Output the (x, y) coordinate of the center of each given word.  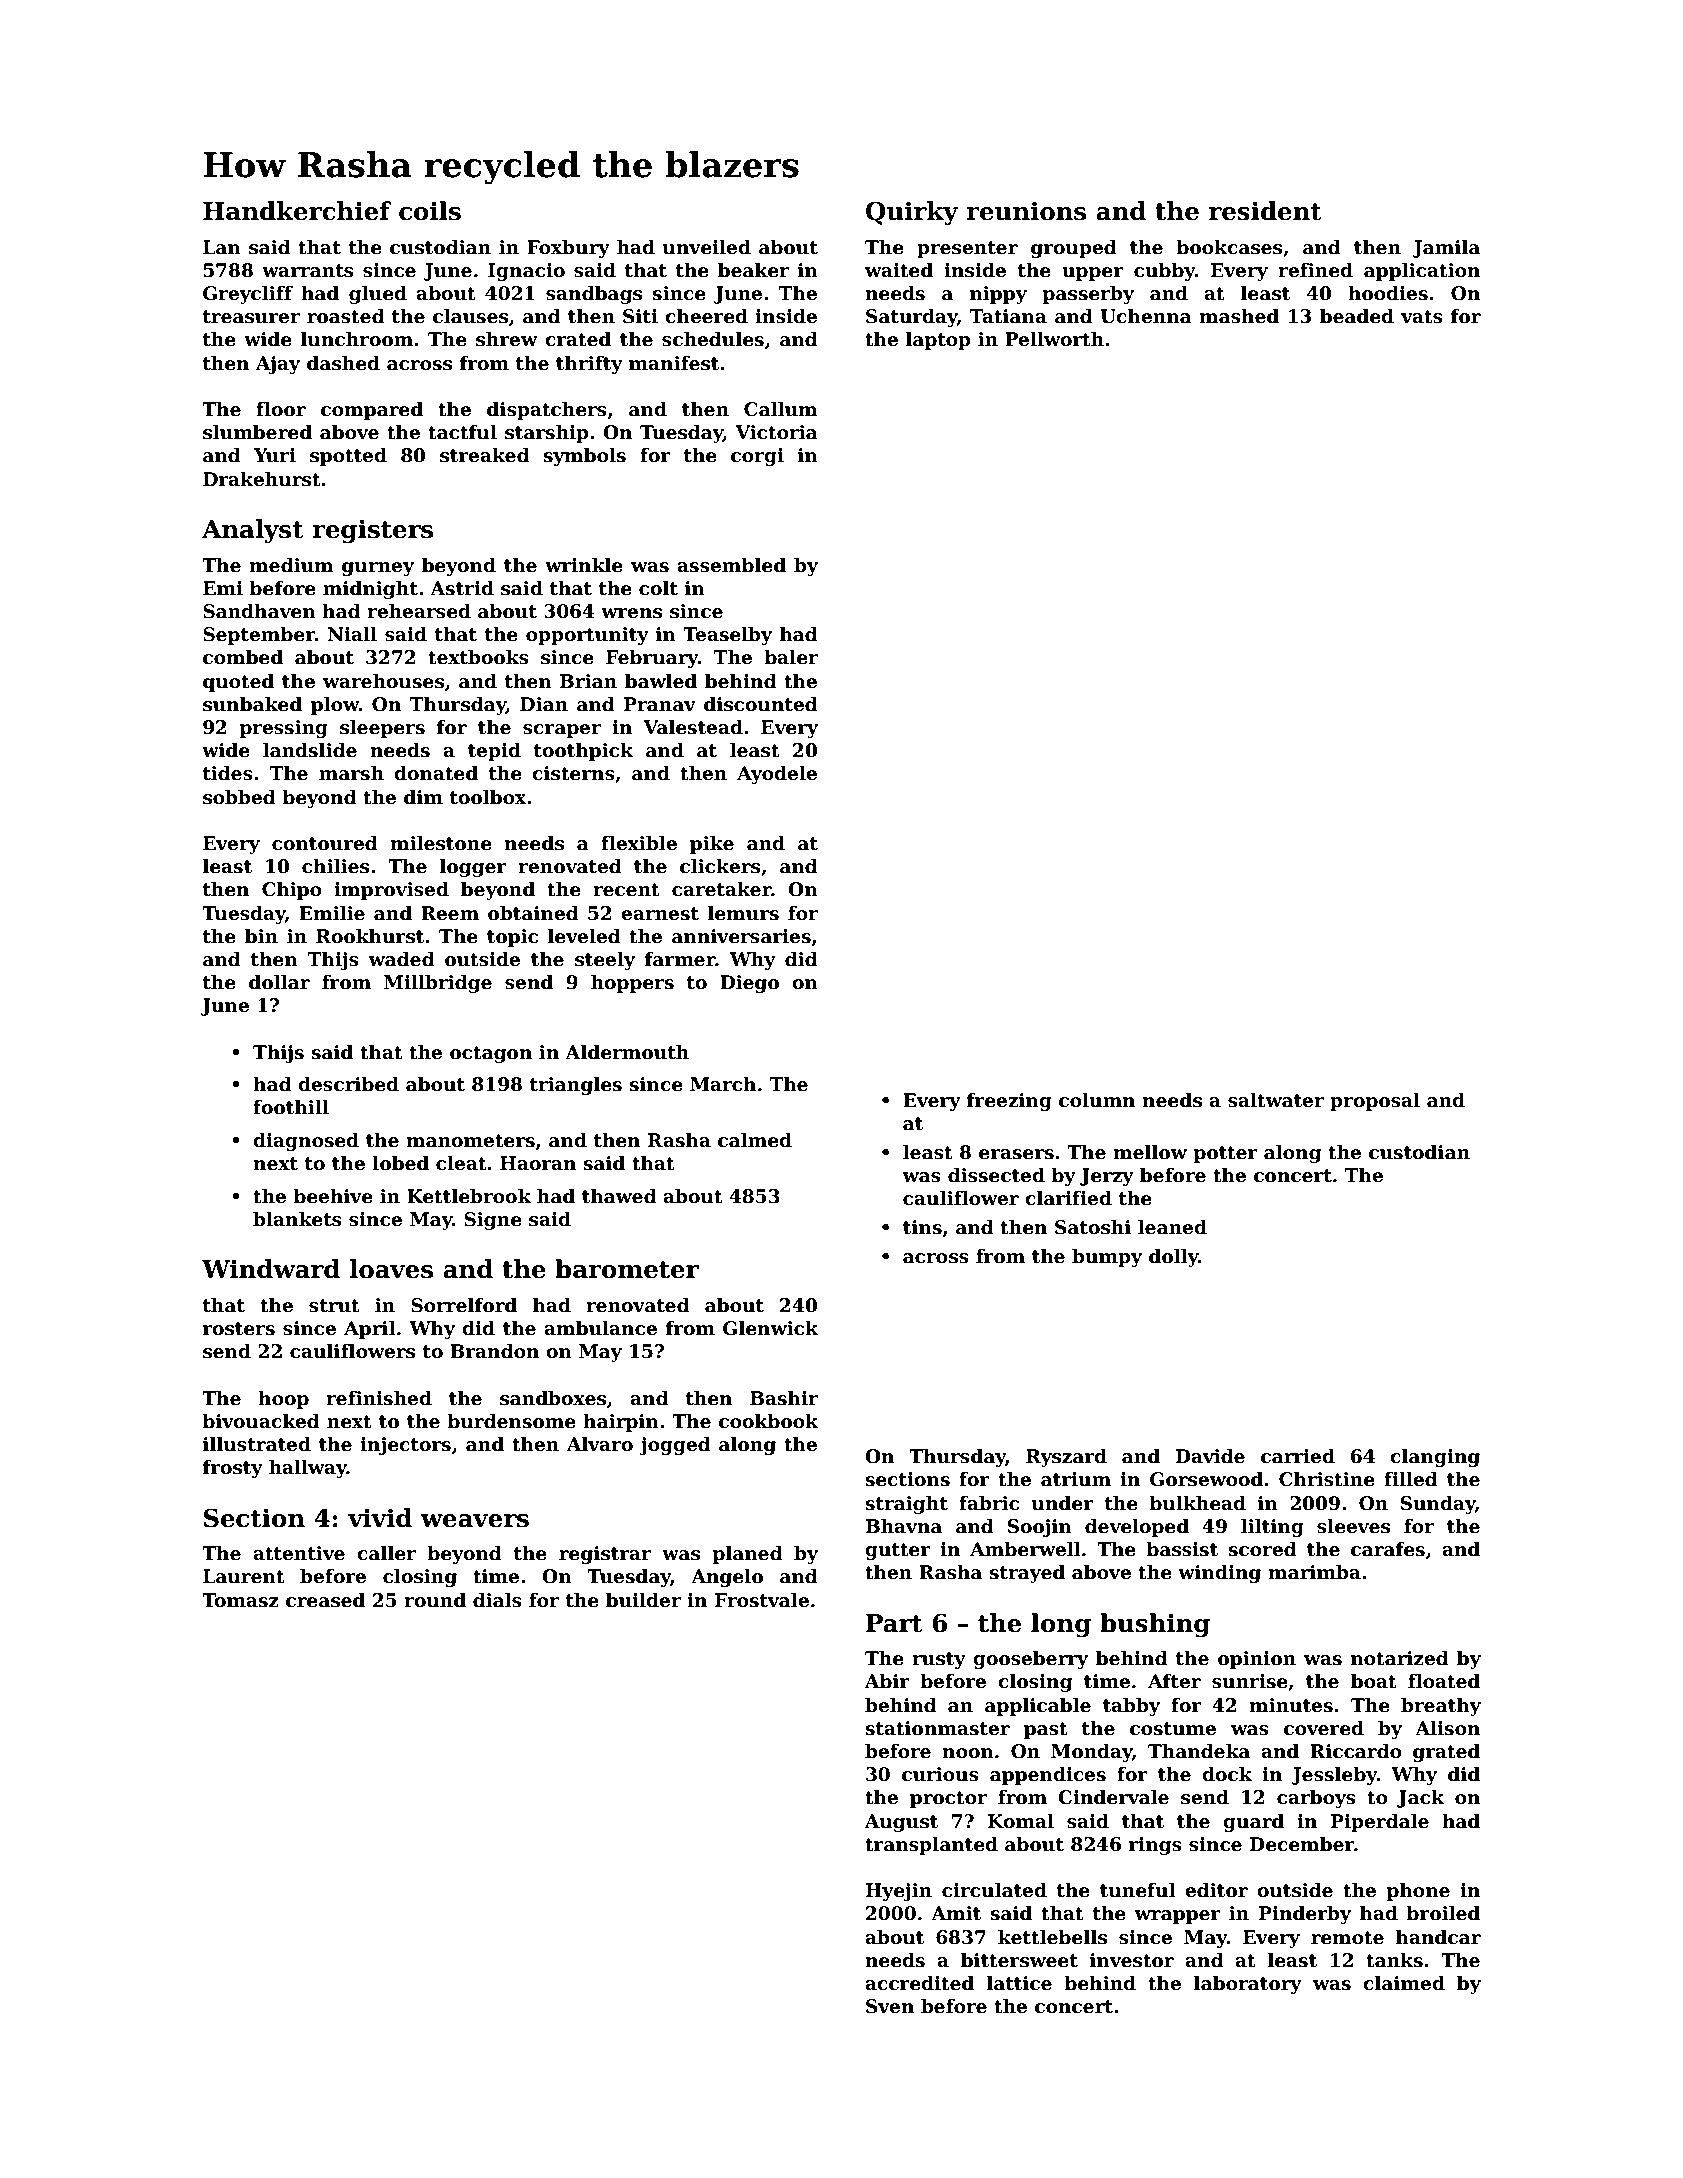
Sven (890, 2006)
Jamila (1446, 248)
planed (748, 1554)
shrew (506, 339)
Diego (749, 984)
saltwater (1276, 1100)
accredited (919, 1983)
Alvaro (600, 1444)
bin (261, 936)
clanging (1435, 1457)
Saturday (912, 317)
